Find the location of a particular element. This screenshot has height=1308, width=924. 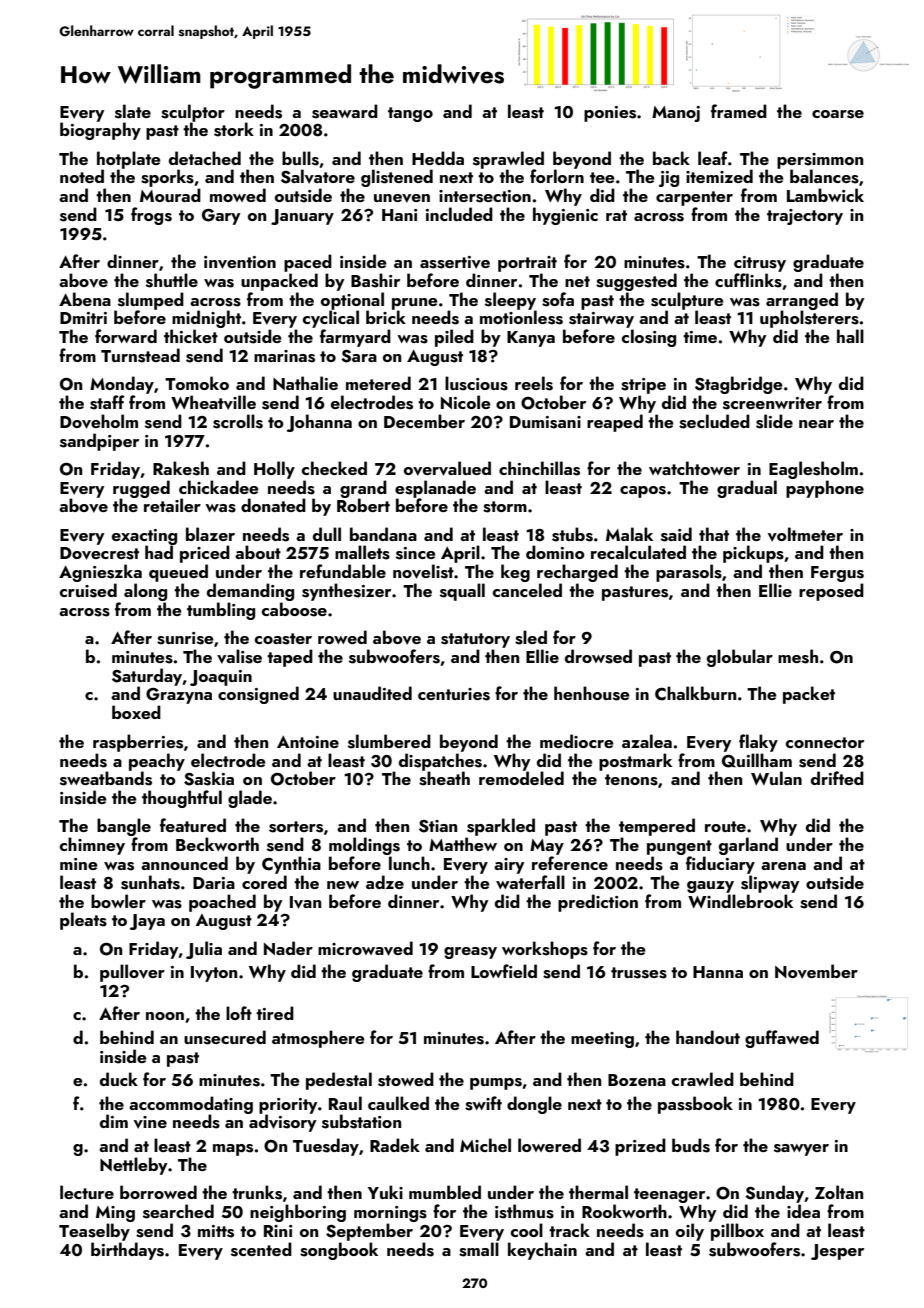

reference is located at coordinates (570, 863).
